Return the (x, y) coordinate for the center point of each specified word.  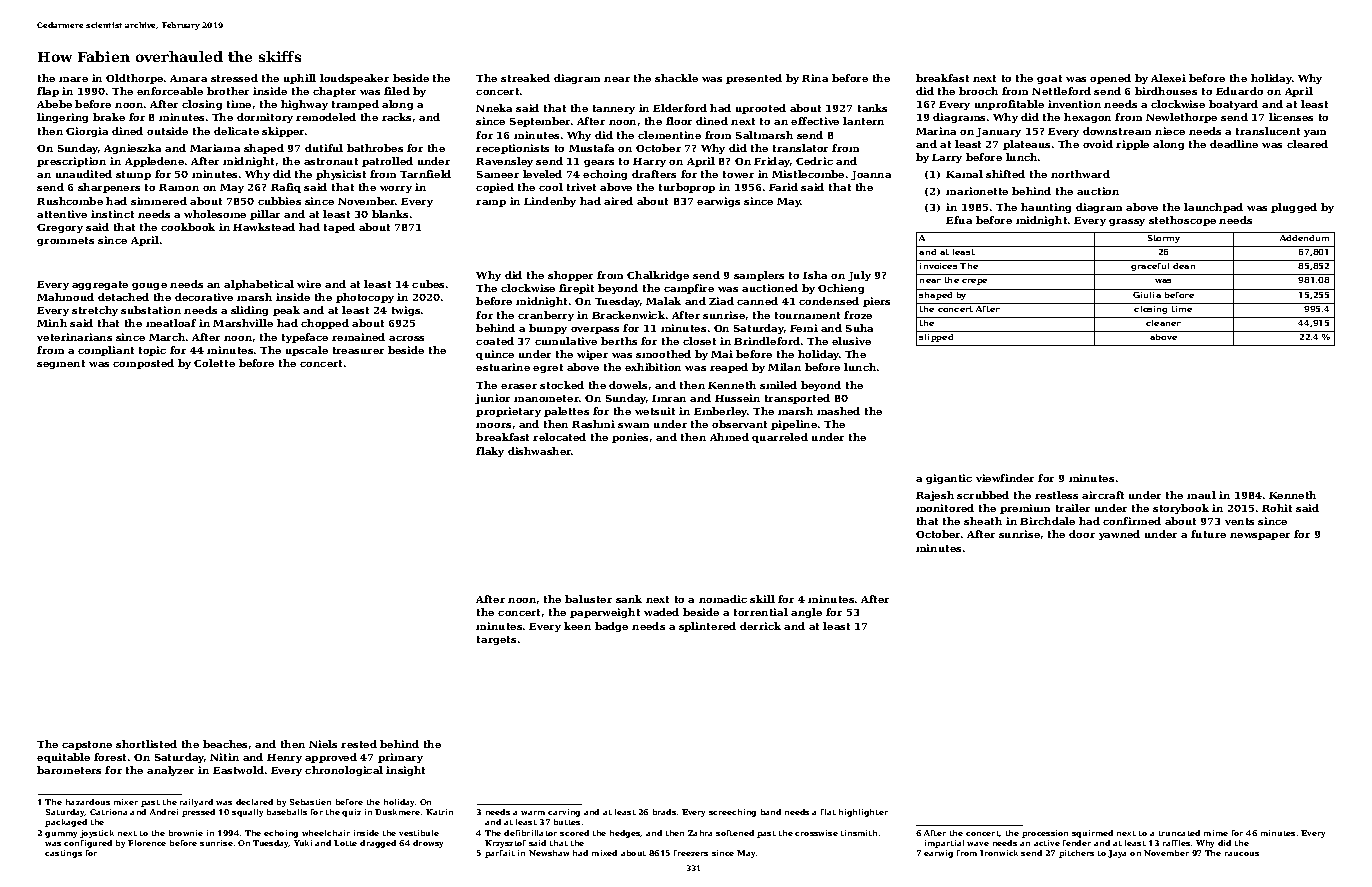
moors (493, 425)
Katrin (439, 812)
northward (1080, 174)
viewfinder (1005, 478)
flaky (490, 452)
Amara (188, 78)
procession (1045, 834)
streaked (525, 78)
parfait (500, 854)
